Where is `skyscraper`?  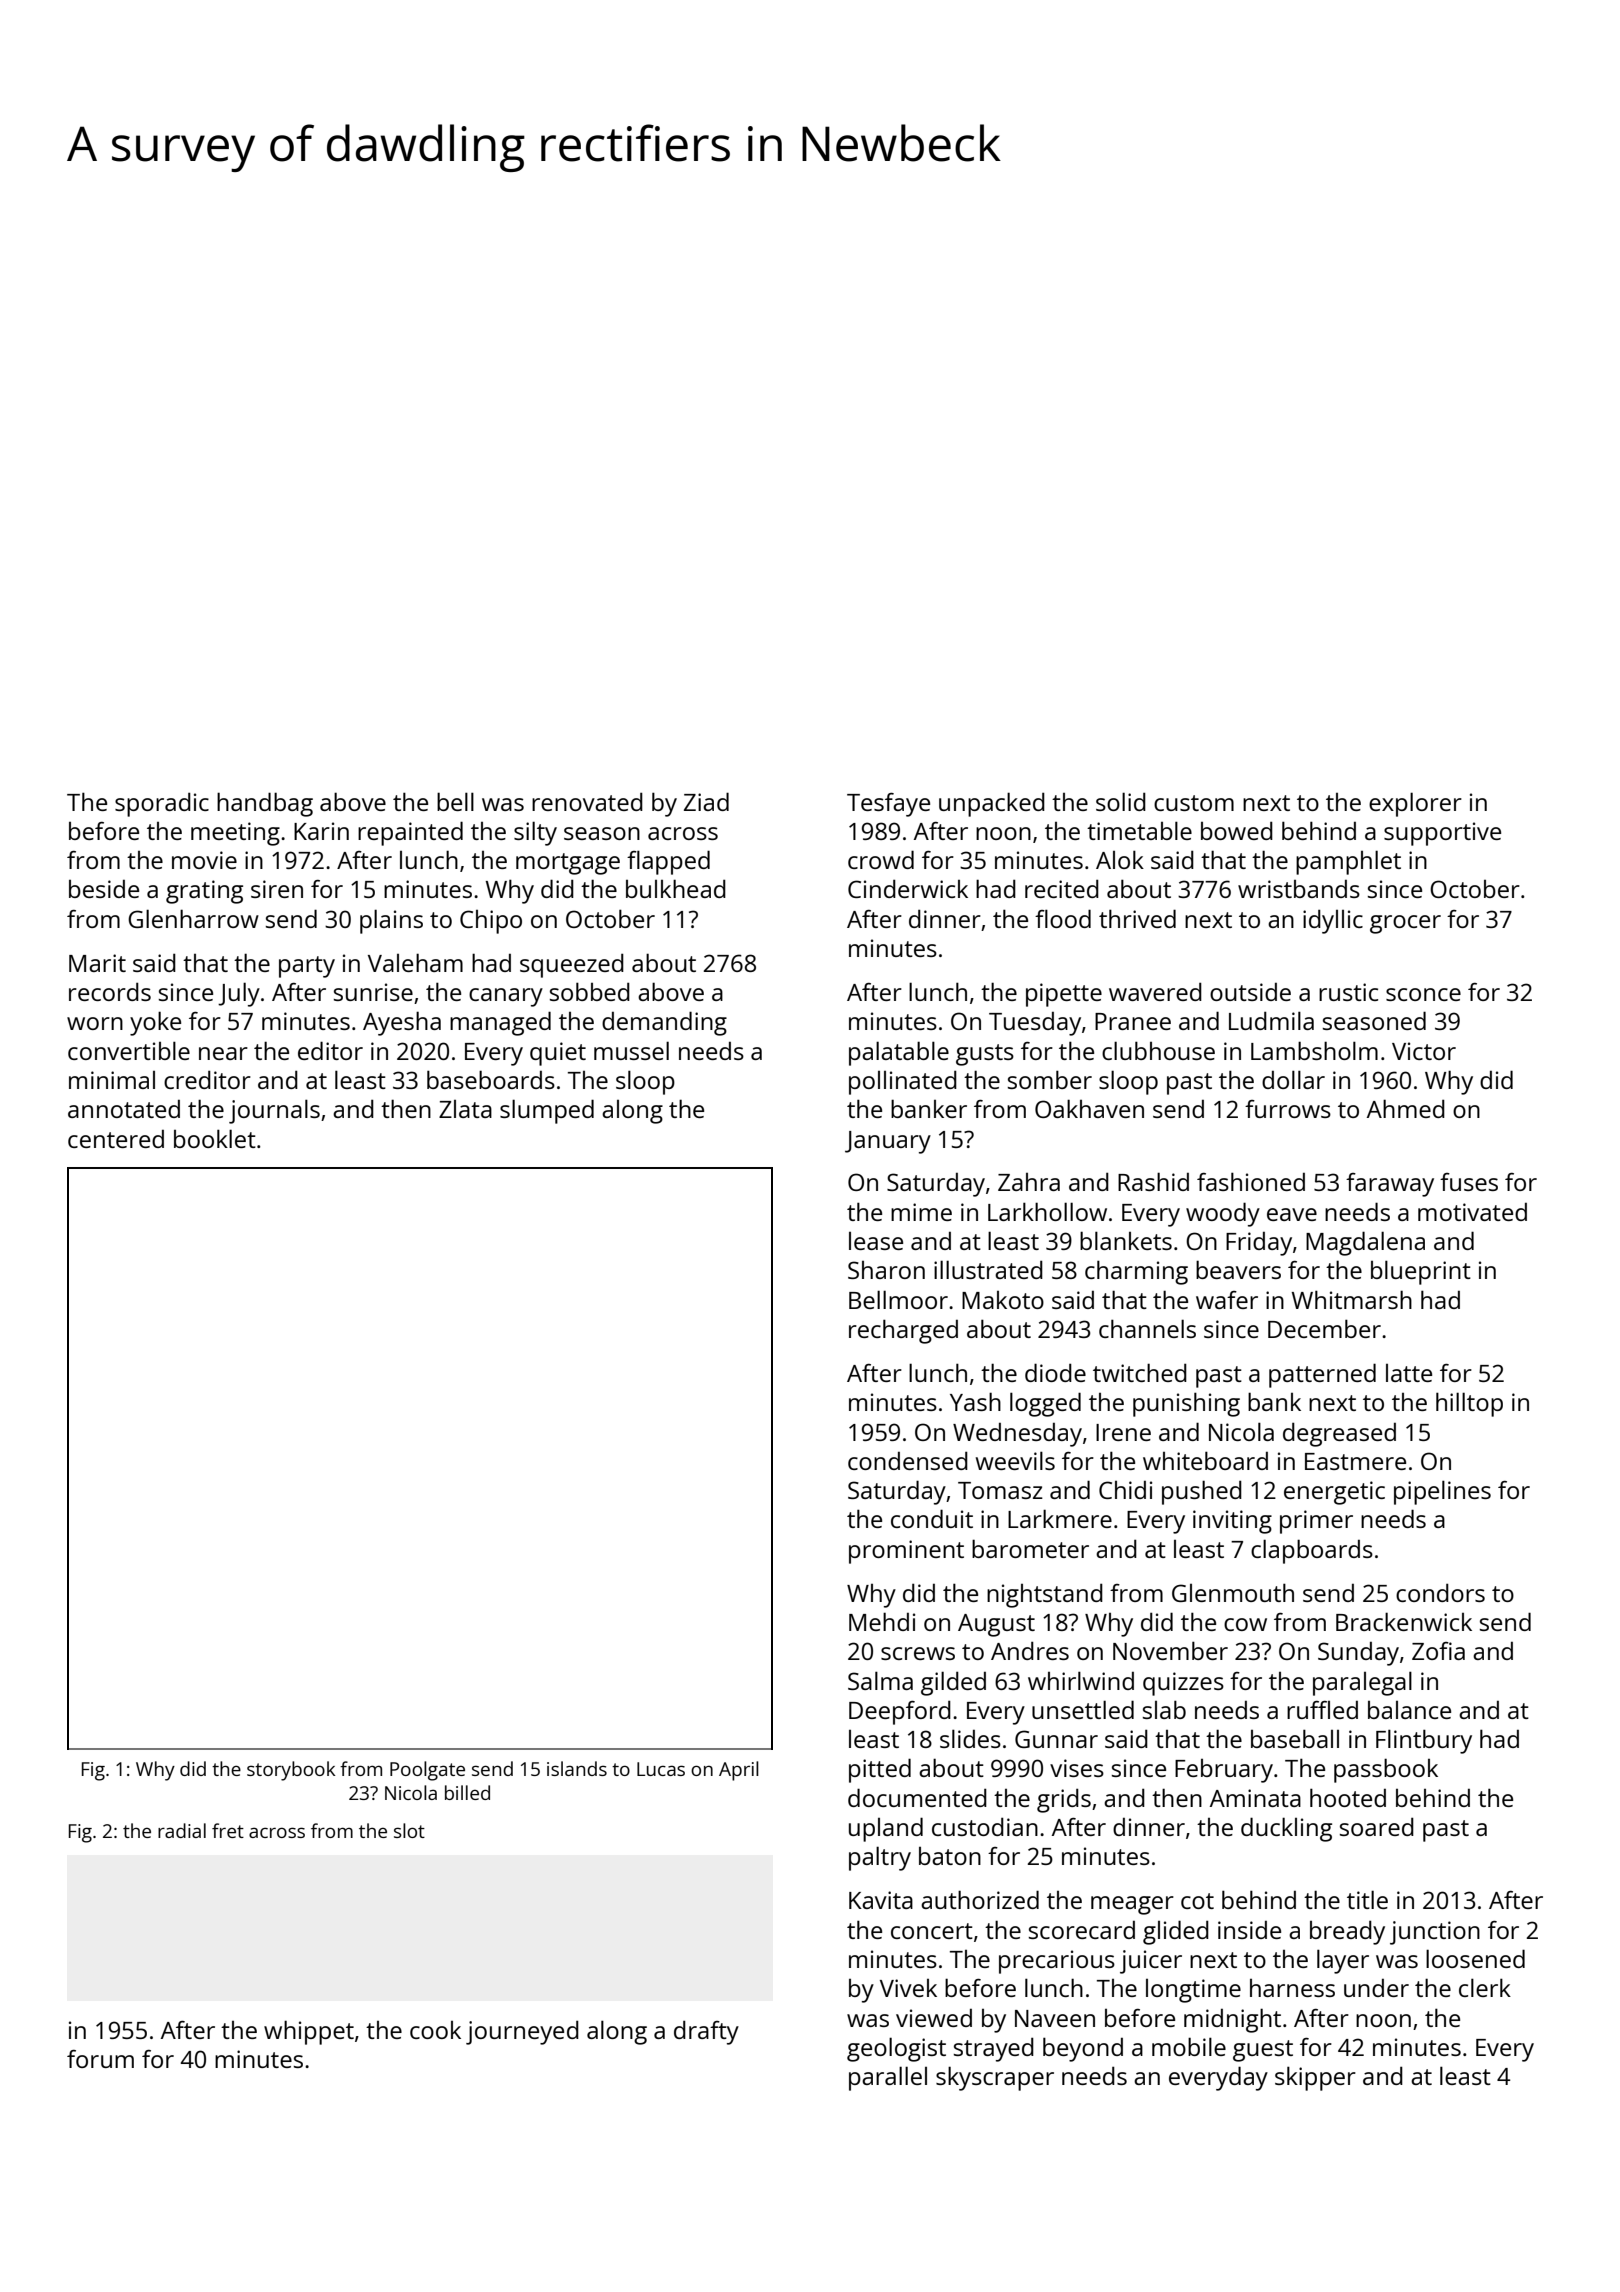 skyscraper is located at coordinates (995, 2078).
